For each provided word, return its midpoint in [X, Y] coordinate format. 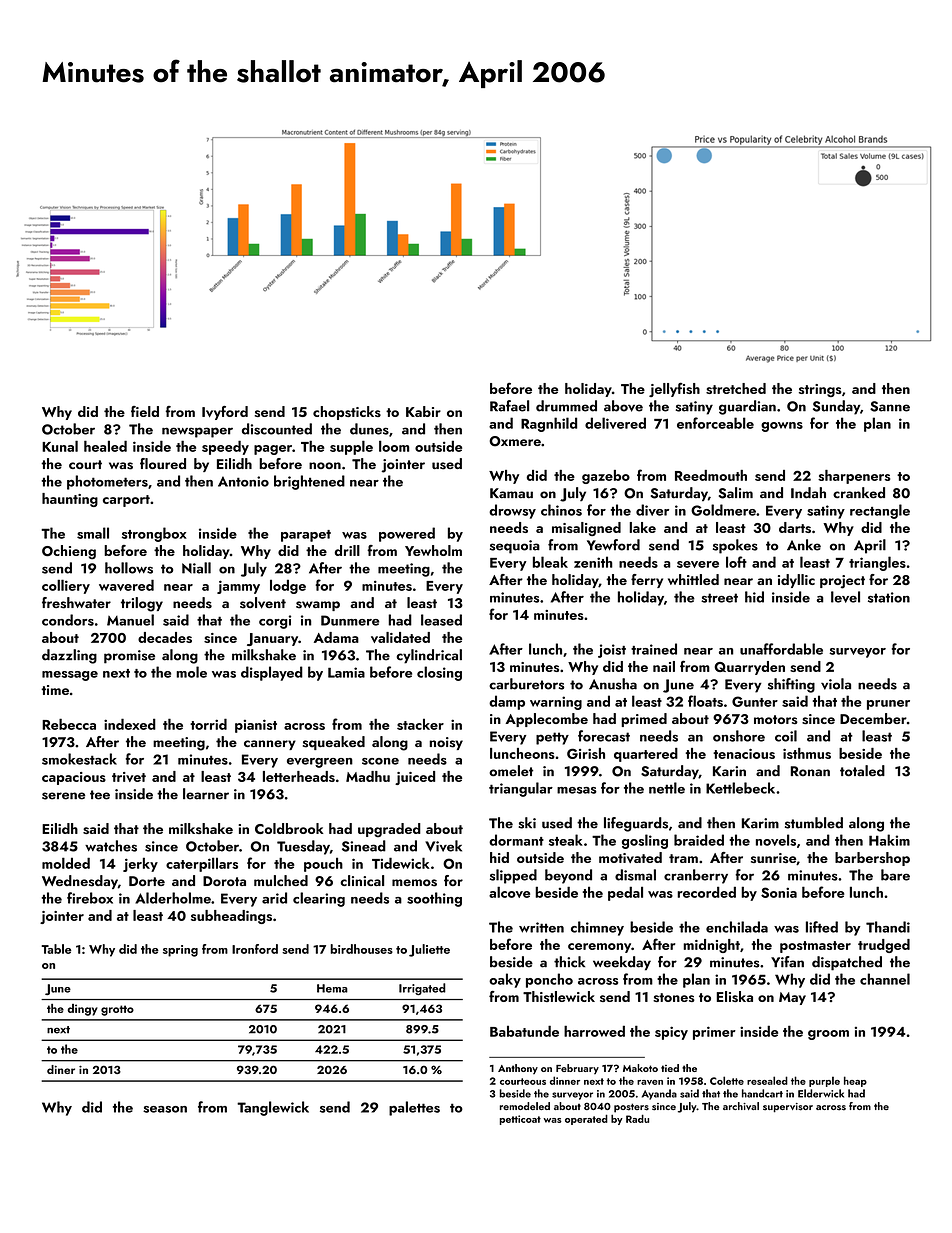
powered [407, 534]
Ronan [810, 771]
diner [61, 1069]
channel [885, 979]
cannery [270, 745]
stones [674, 997]
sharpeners [854, 477]
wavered [126, 585]
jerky [140, 864]
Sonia [779, 892]
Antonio [243, 481]
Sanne [890, 406]
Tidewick [401, 863]
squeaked [334, 743]
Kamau [511, 493]
